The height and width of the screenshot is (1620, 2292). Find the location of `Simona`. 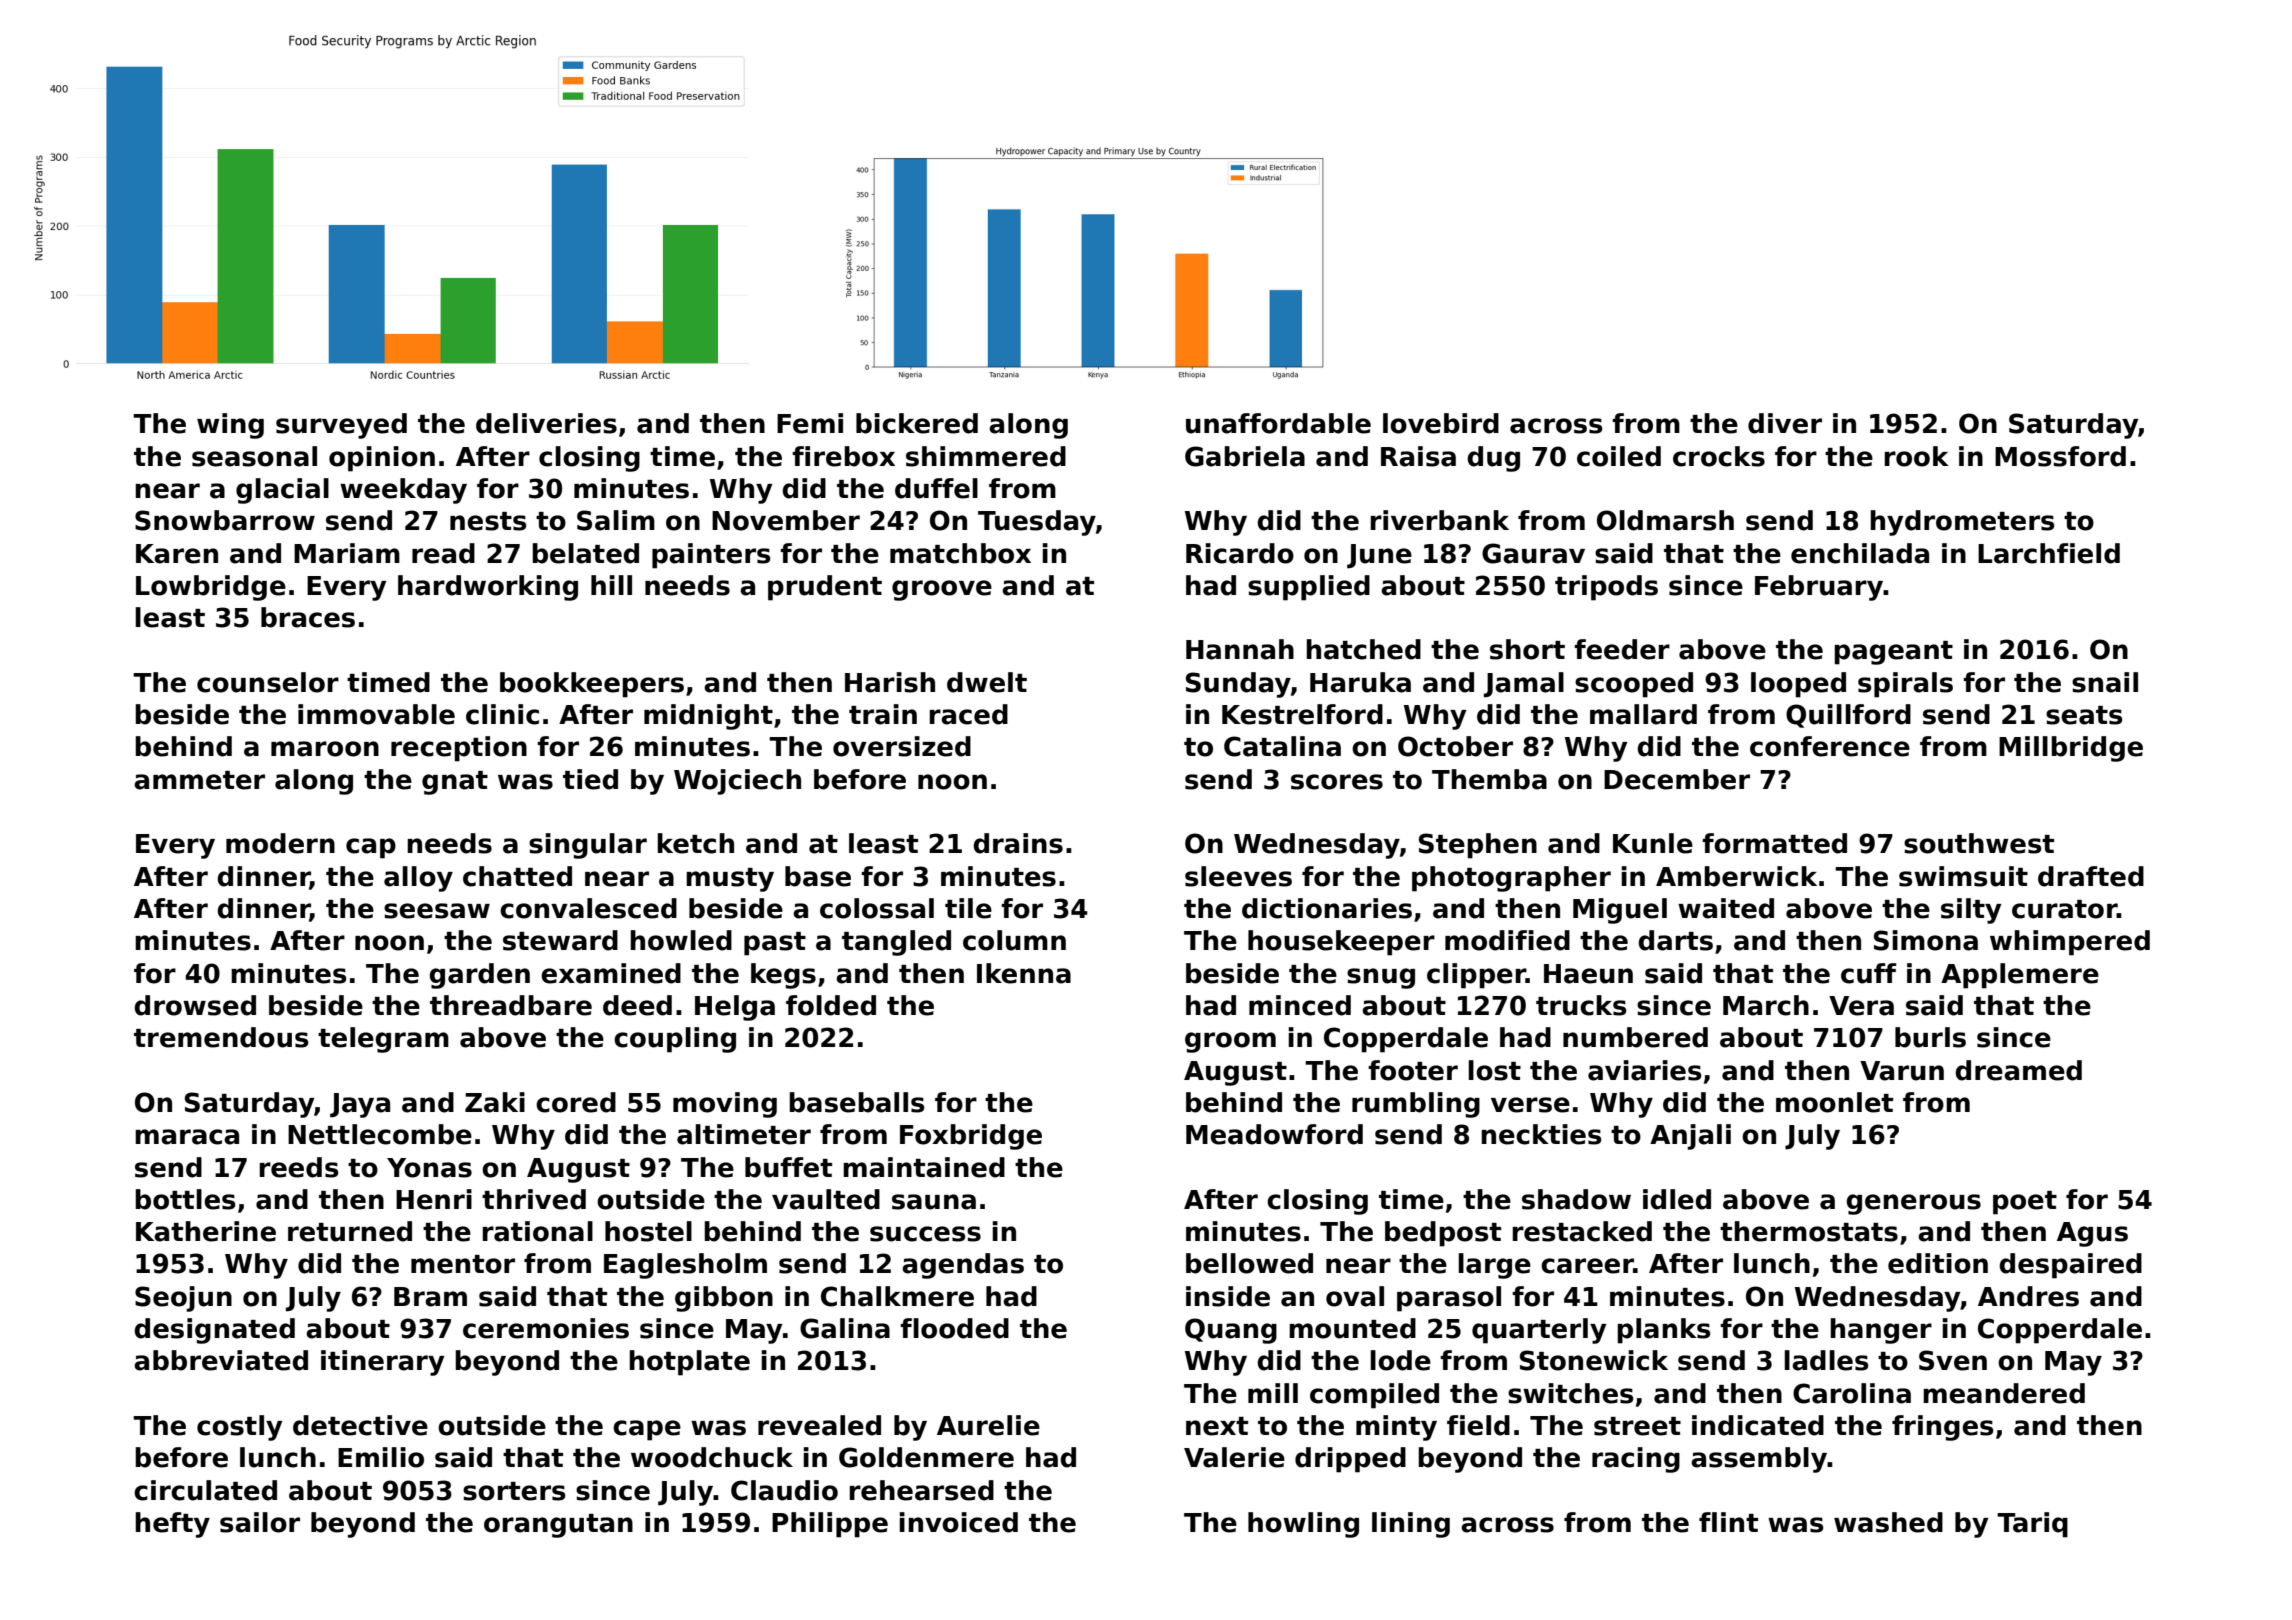

Simona is located at coordinates (1926, 940).
